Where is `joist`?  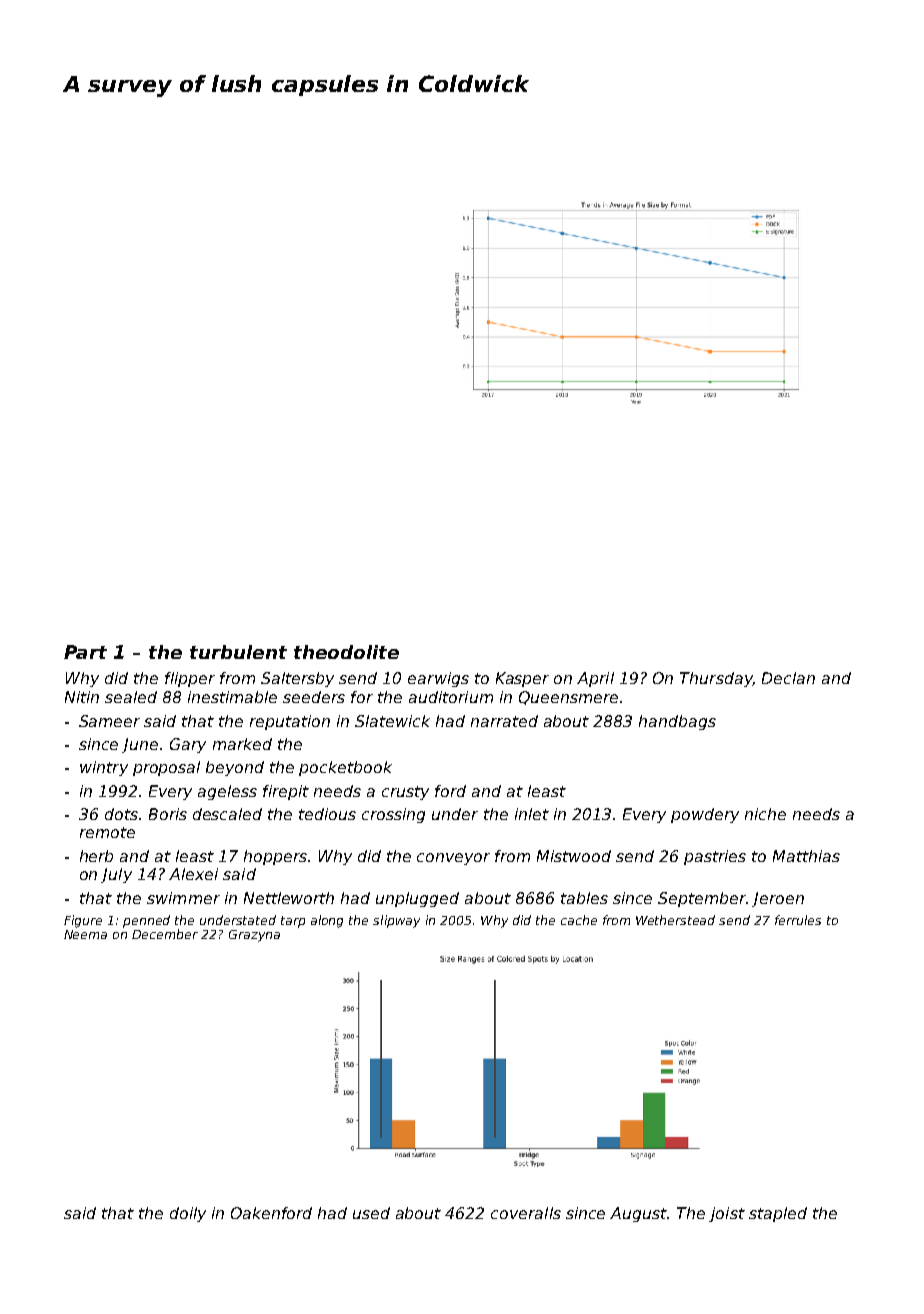
joist is located at coordinates (727, 1214).
